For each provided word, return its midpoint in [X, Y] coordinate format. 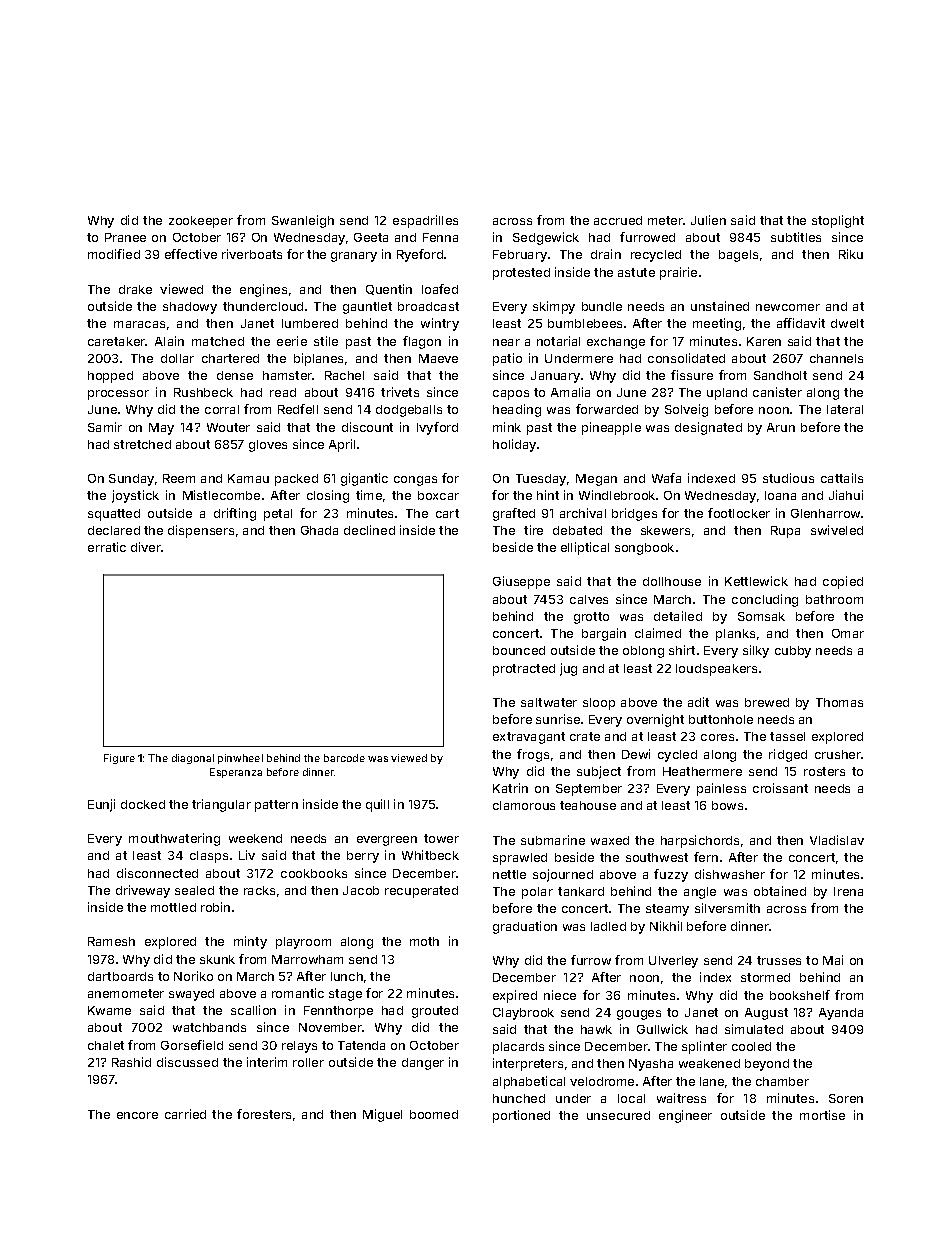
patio [507, 359]
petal [278, 515]
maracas [139, 324]
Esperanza [236, 773]
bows [727, 805]
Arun [781, 427]
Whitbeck [430, 855]
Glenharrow [825, 513]
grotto [591, 618]
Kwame [109, 1010]
